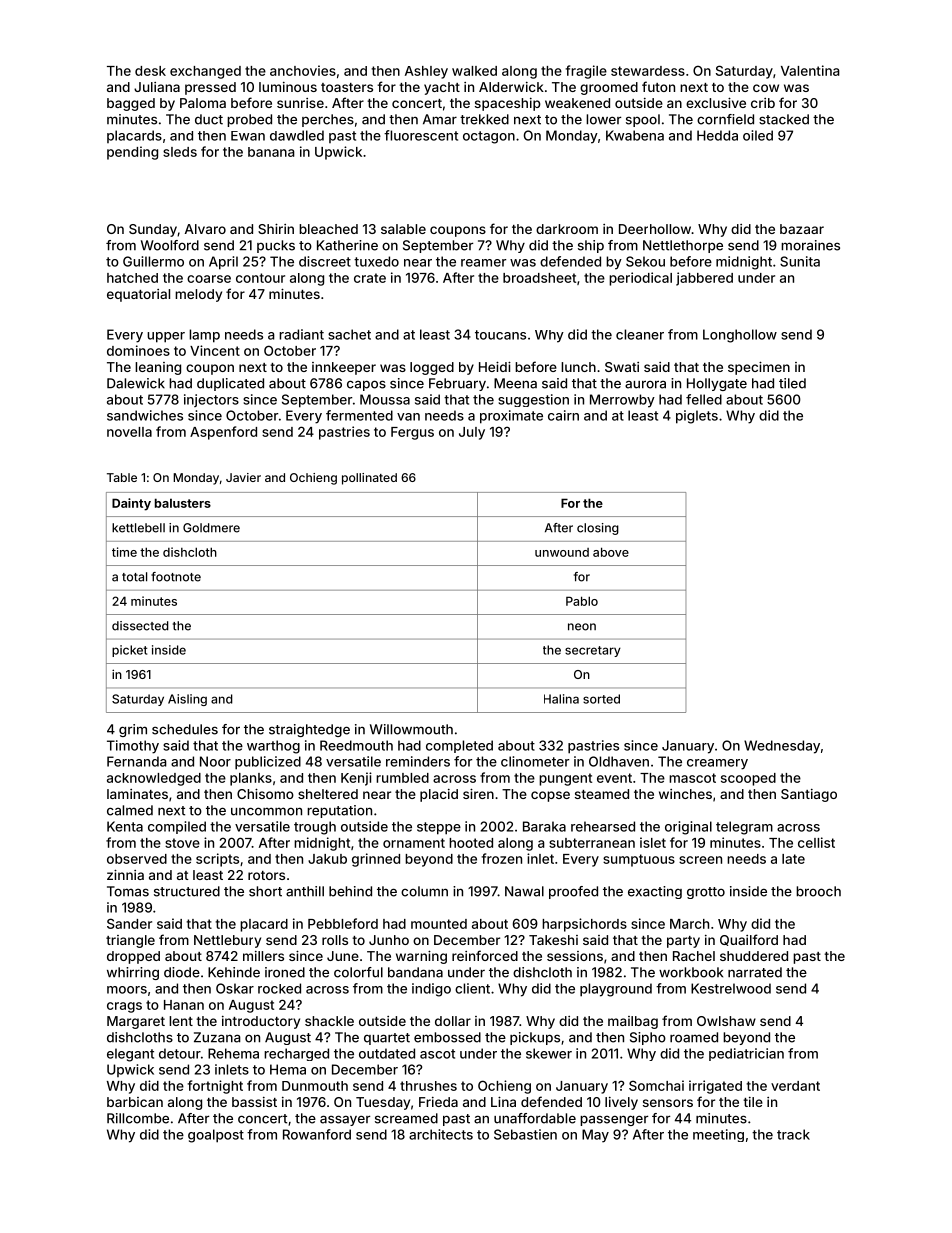  I want to click on picket, so click(129, 651).
